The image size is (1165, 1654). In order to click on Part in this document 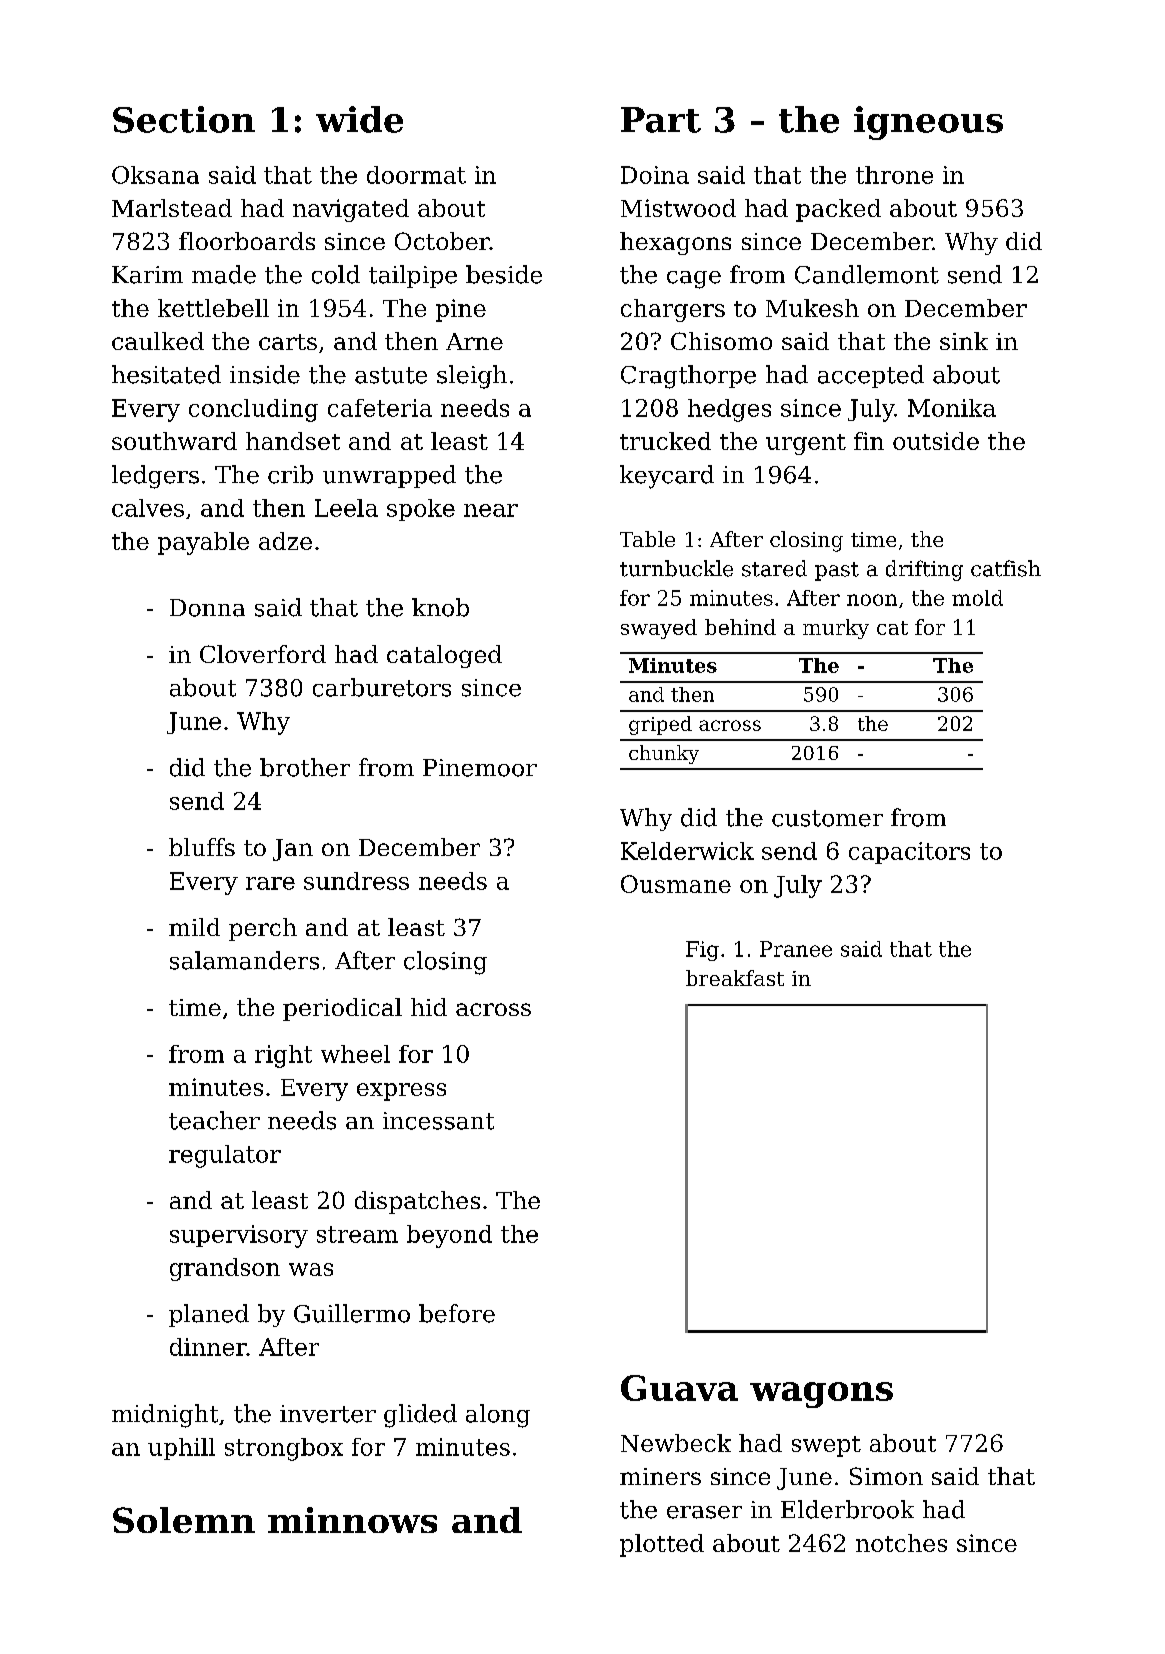, I will do `click(661, 120)`.
